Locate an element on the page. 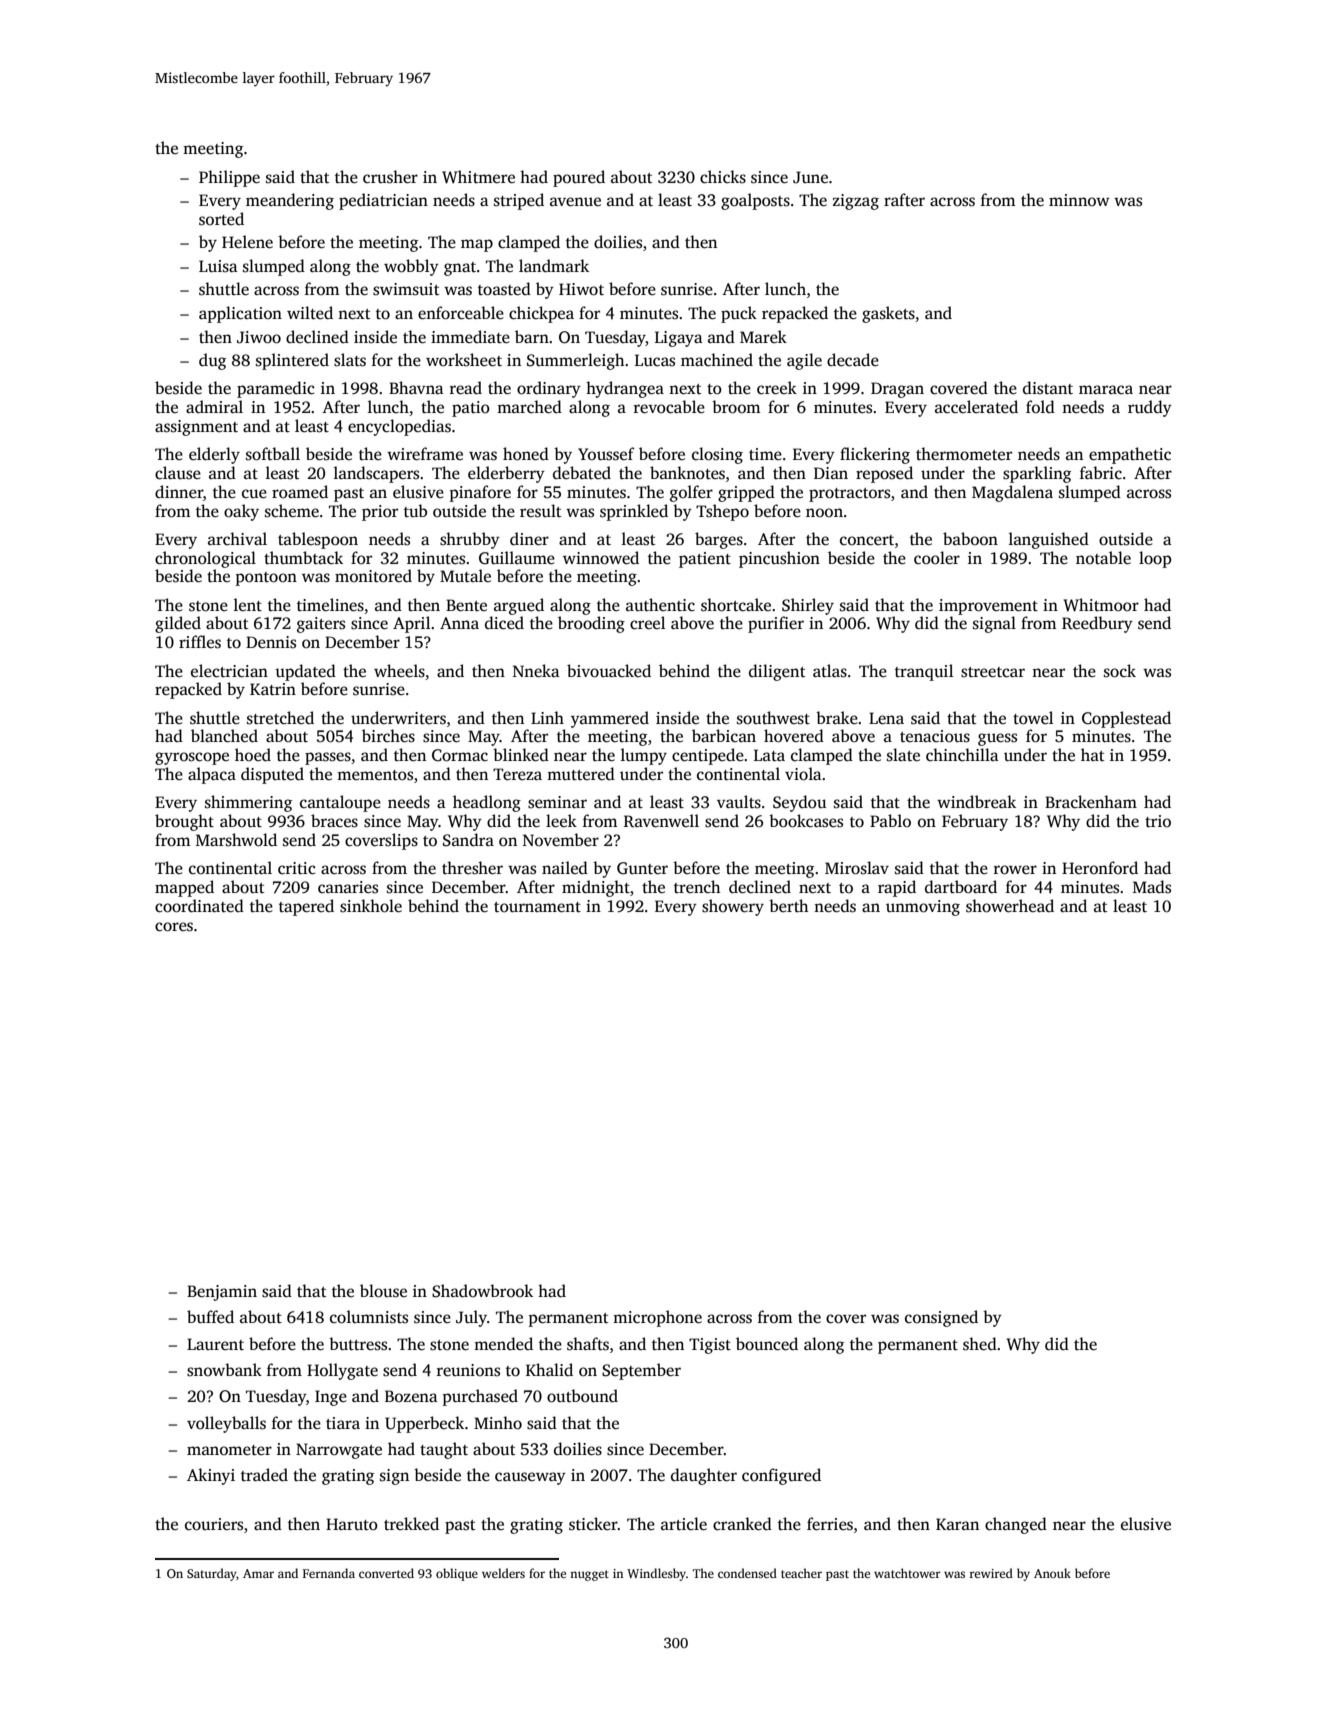 The image size is (1327, 1717). Luisa is located at coordinates (218, 266).
